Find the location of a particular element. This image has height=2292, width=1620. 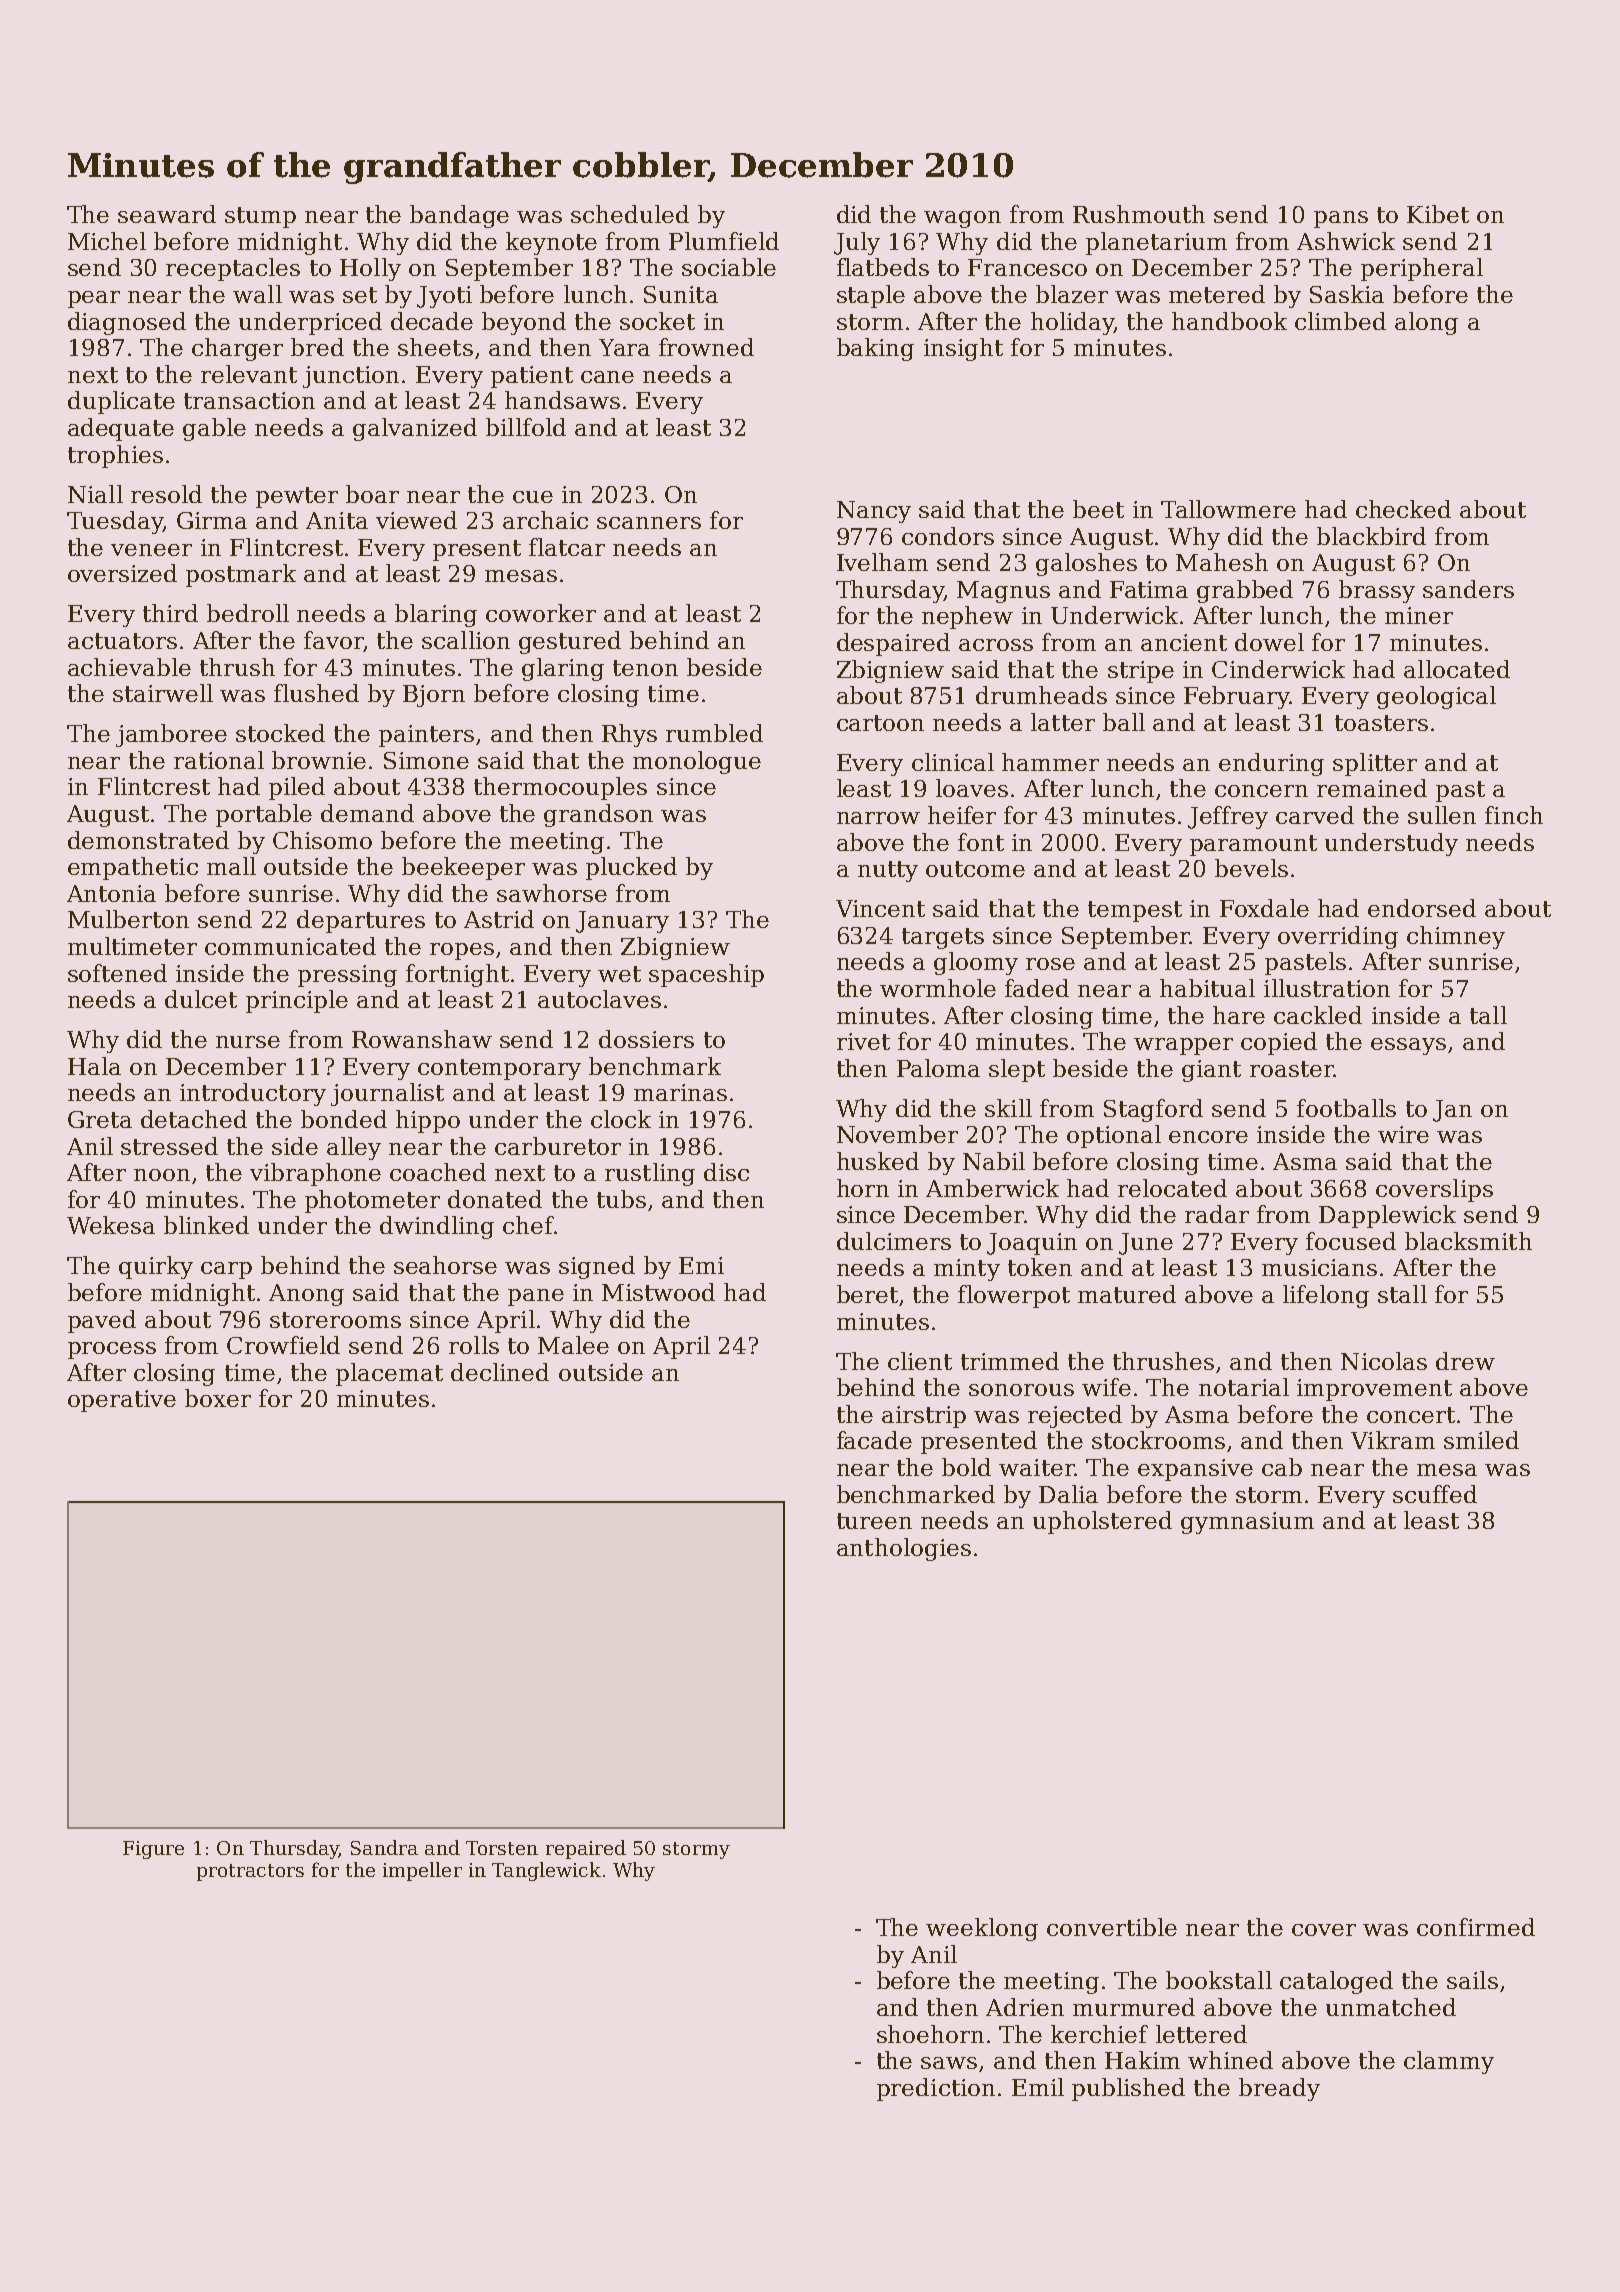

galvanized is located at coordinates (415, 429).
